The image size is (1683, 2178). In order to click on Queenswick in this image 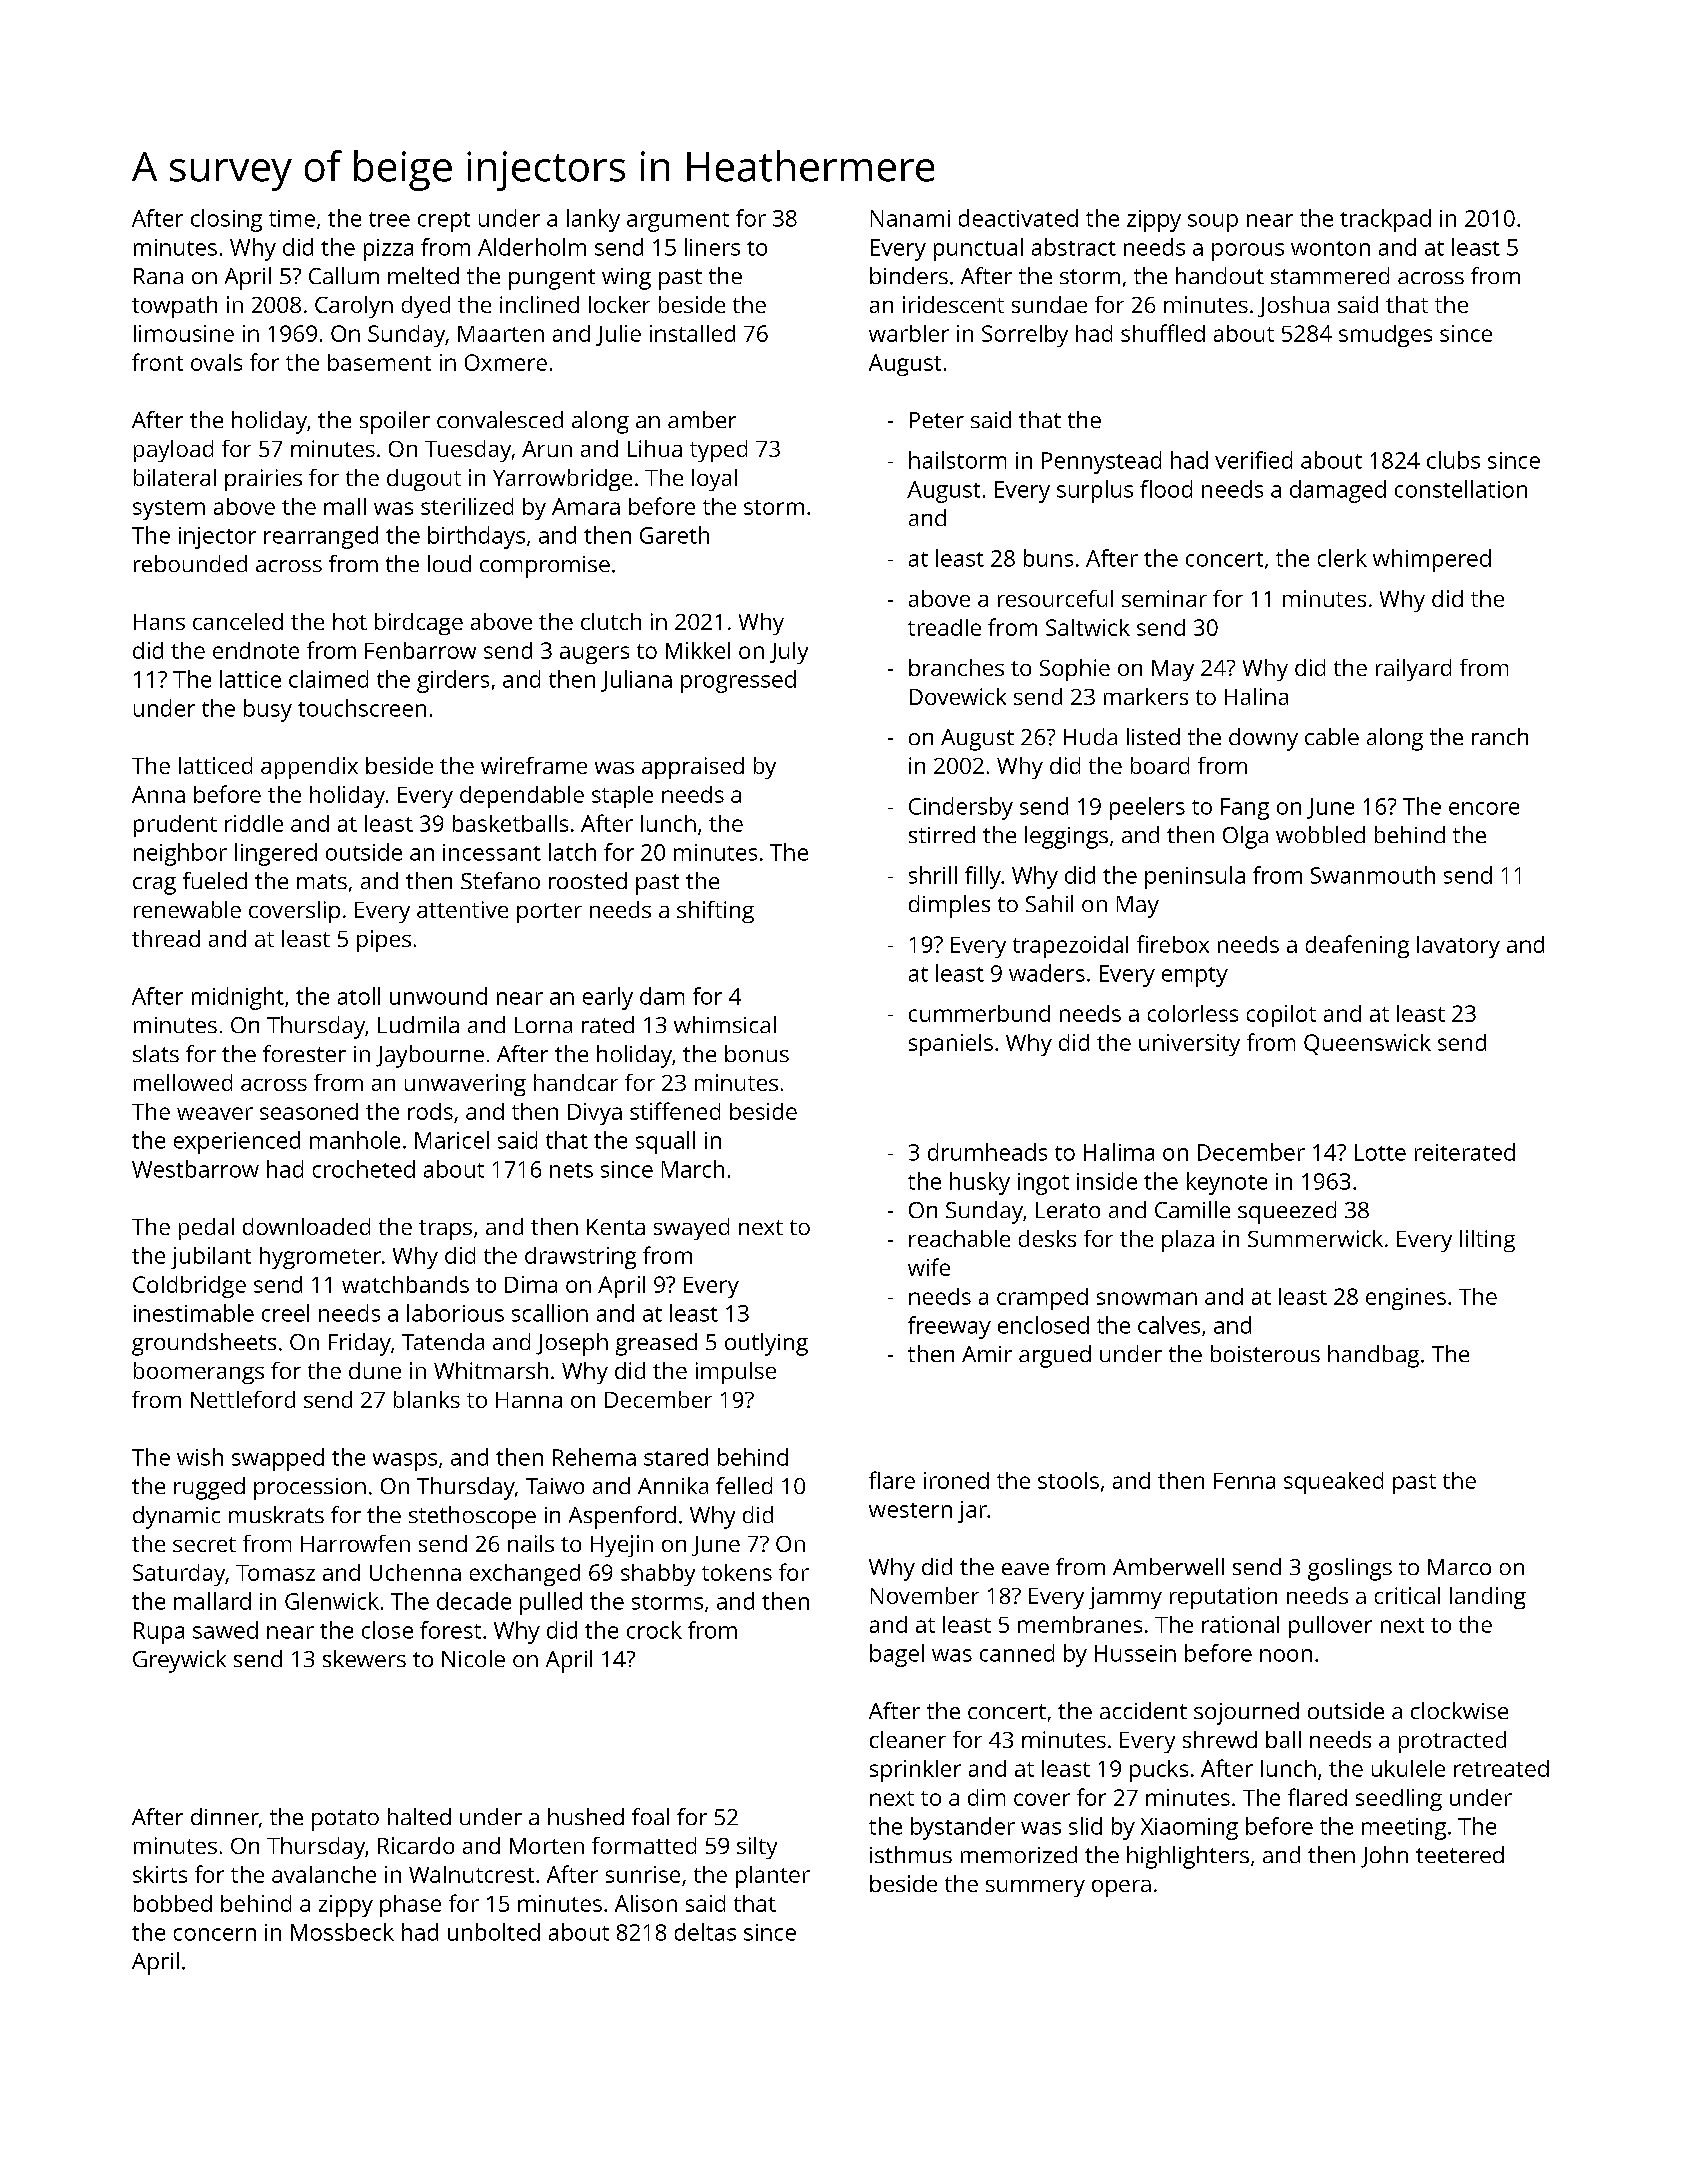, I will do `click(1367, 1044)`.
